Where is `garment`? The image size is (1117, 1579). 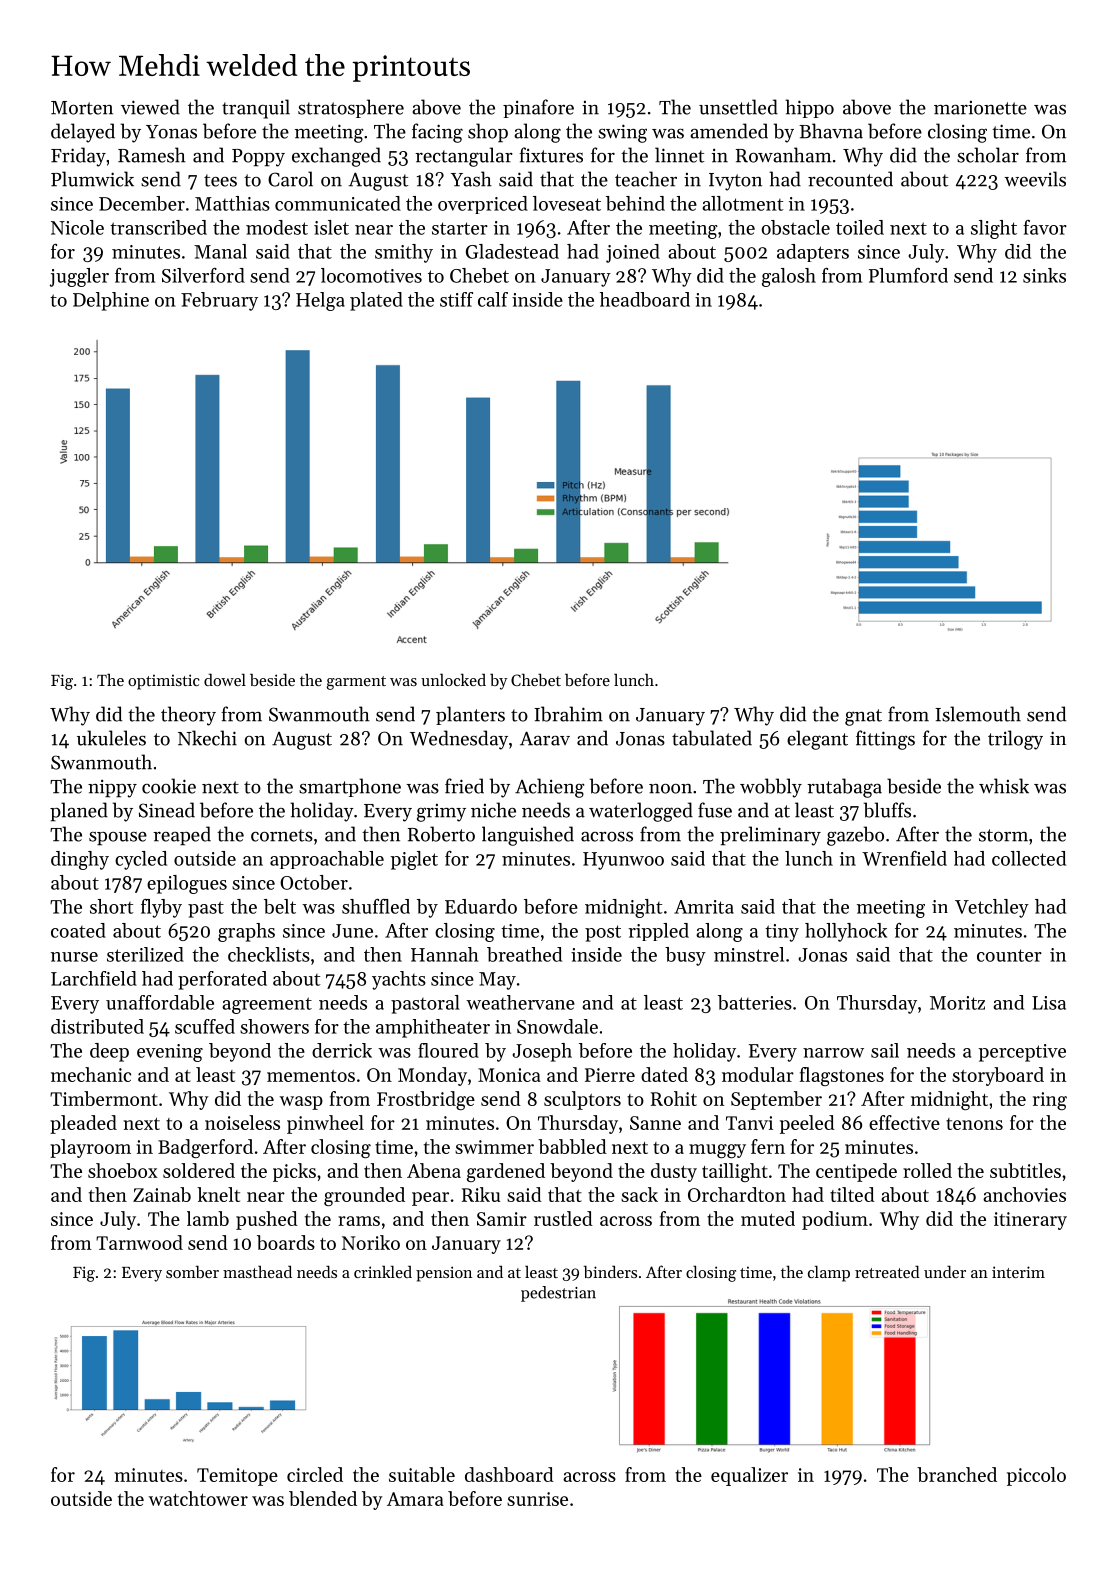 garment is located at coordinates (356, 683).
